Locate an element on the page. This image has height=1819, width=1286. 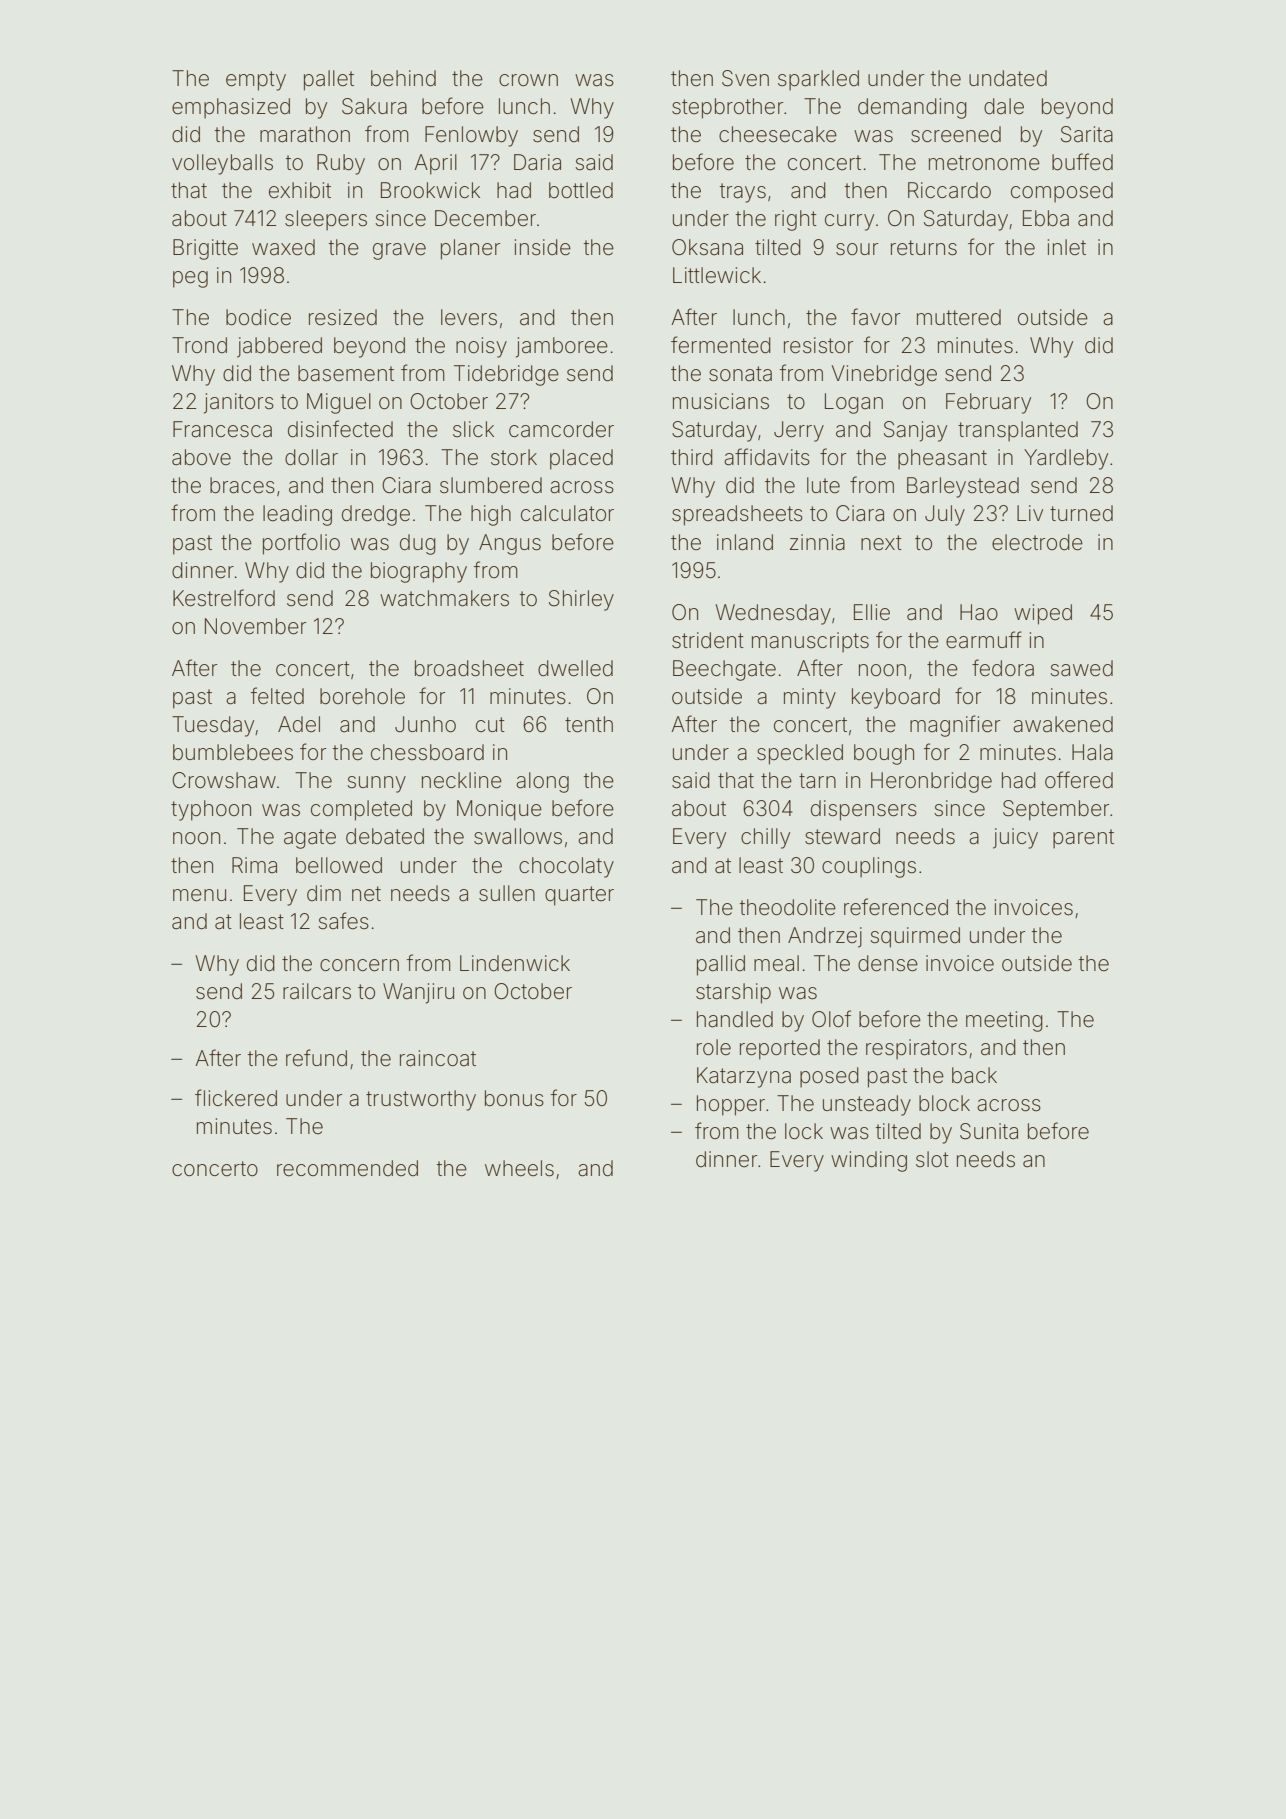
resized is located at coordinates (343, 317).
